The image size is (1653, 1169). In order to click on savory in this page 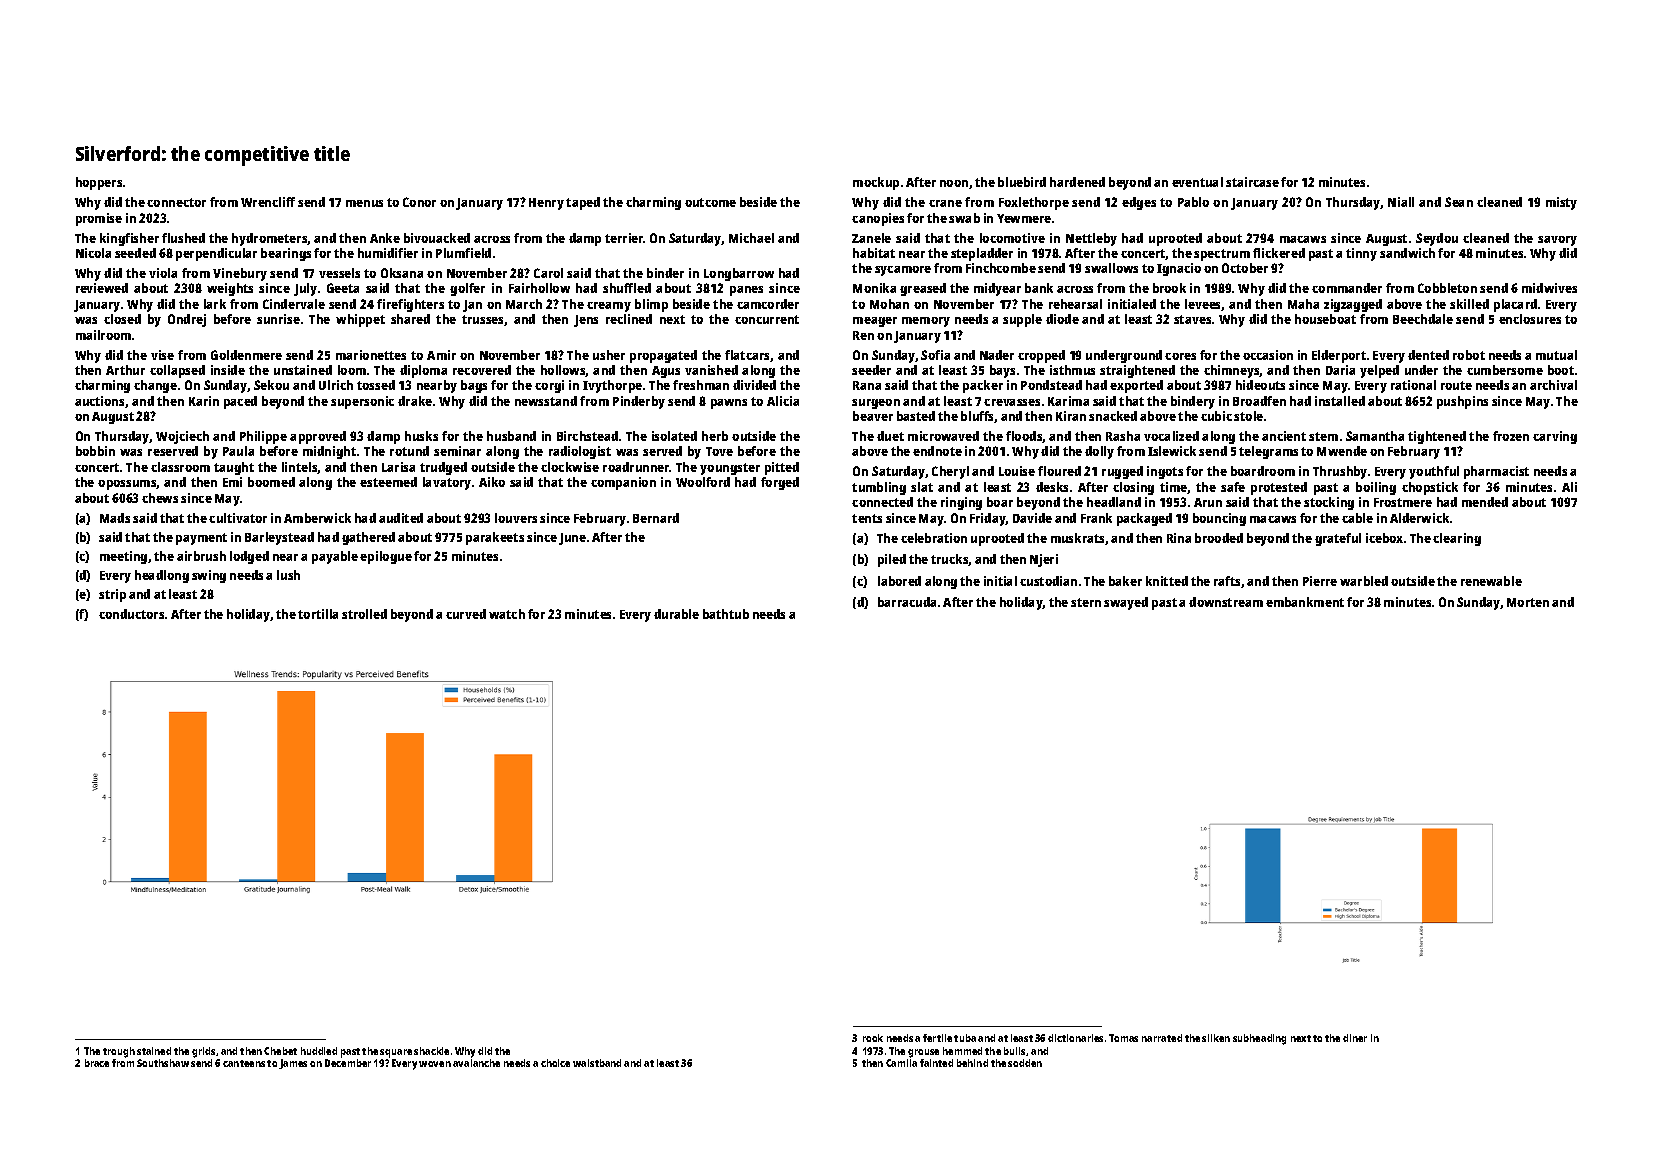, I will do `click(1557, 241)`.
